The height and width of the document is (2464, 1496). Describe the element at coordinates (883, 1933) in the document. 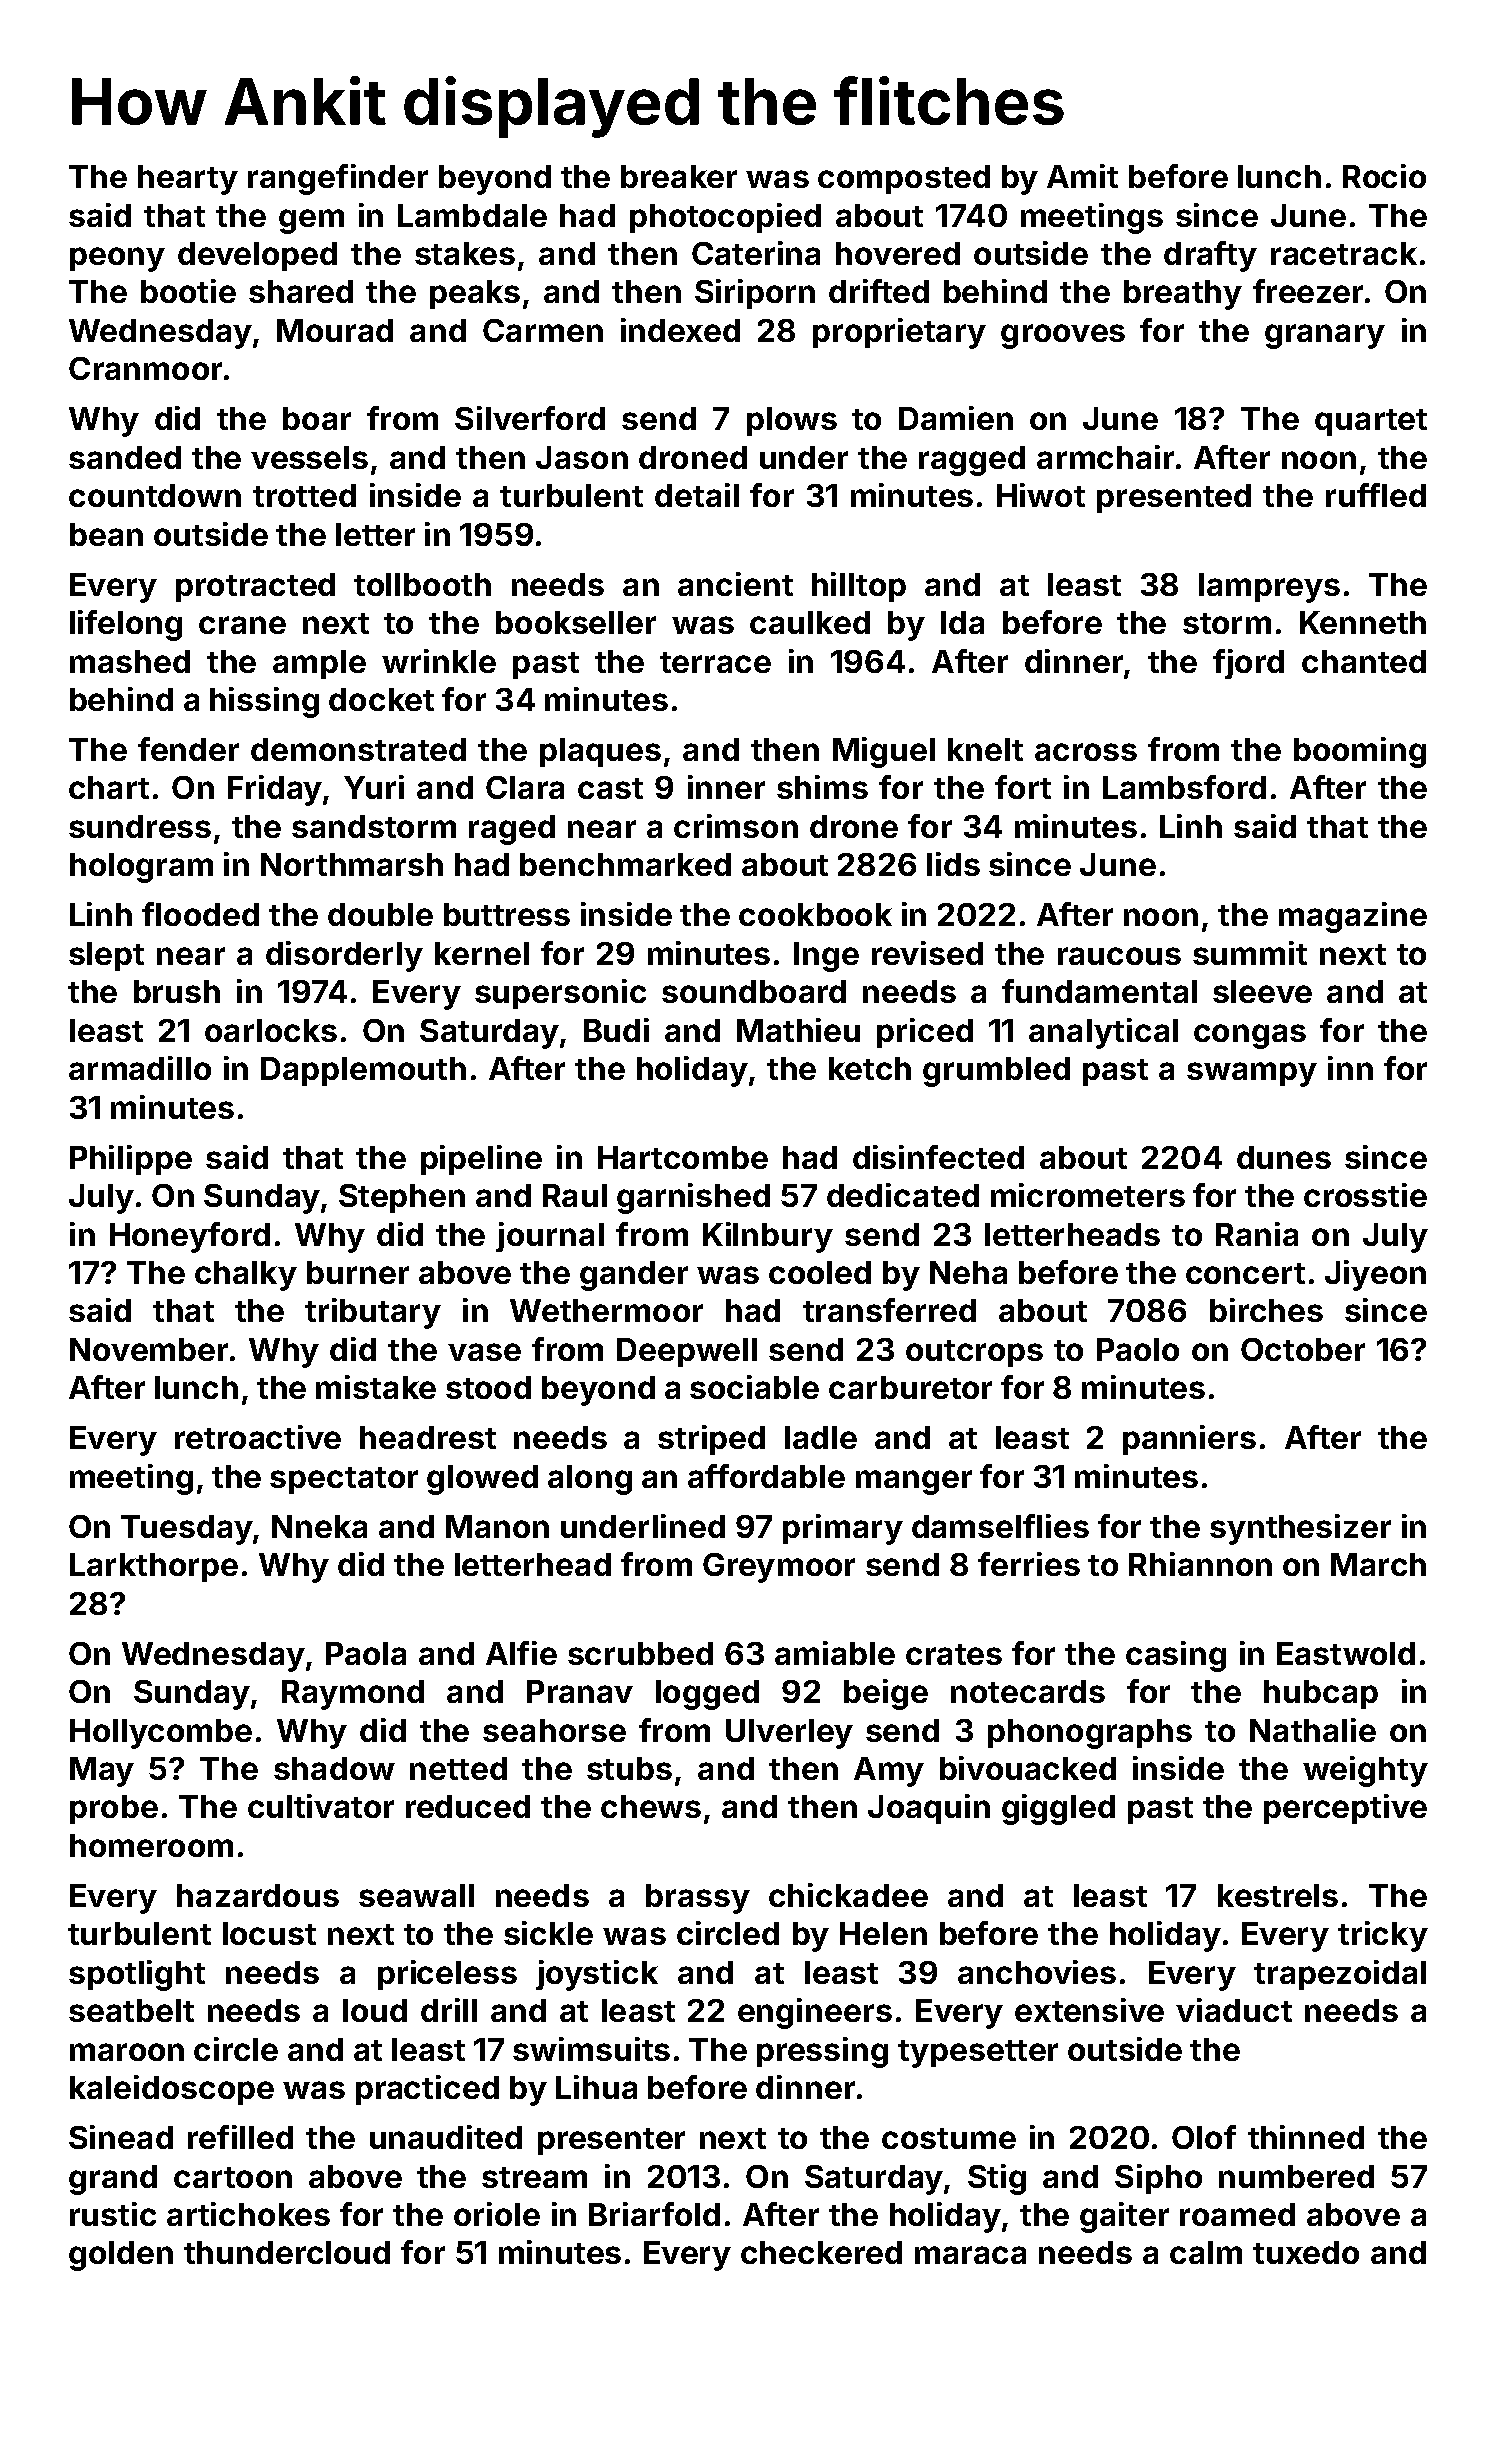

I see `Helen` at that location.
